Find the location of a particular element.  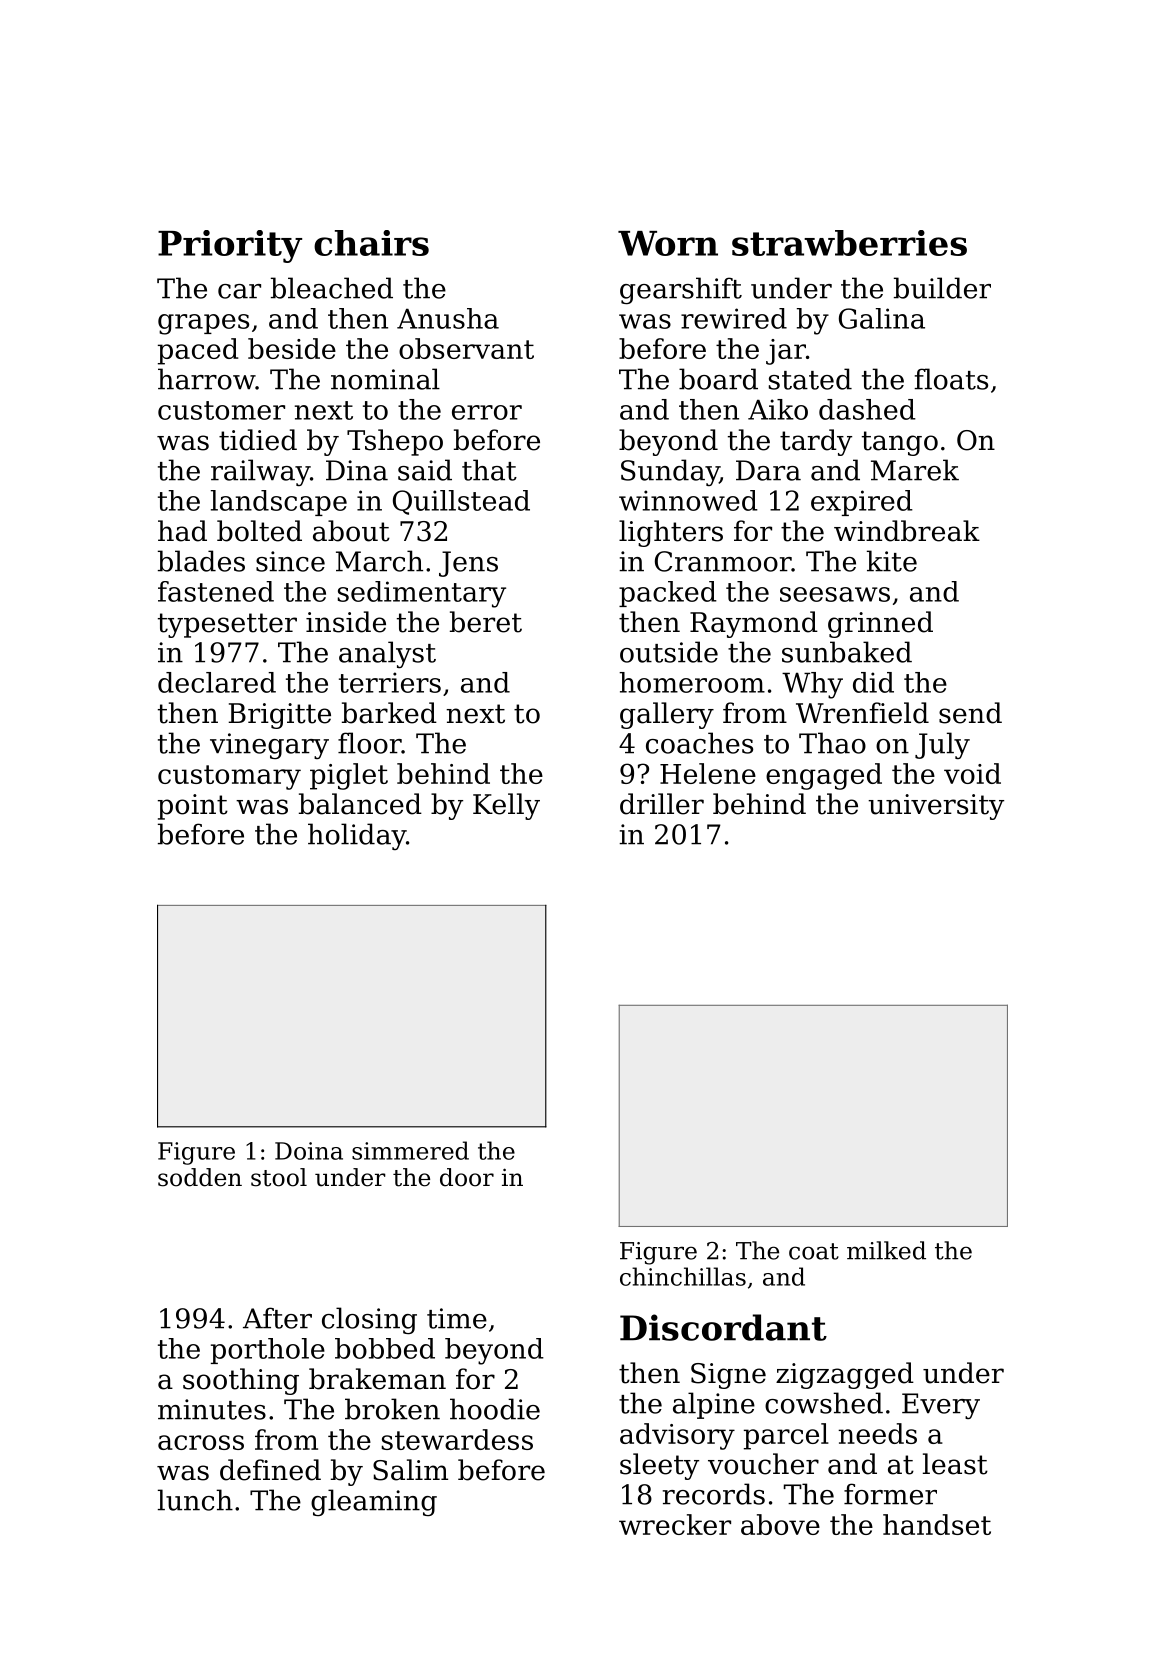

Quillstead is located at coordinates (461, 502).
